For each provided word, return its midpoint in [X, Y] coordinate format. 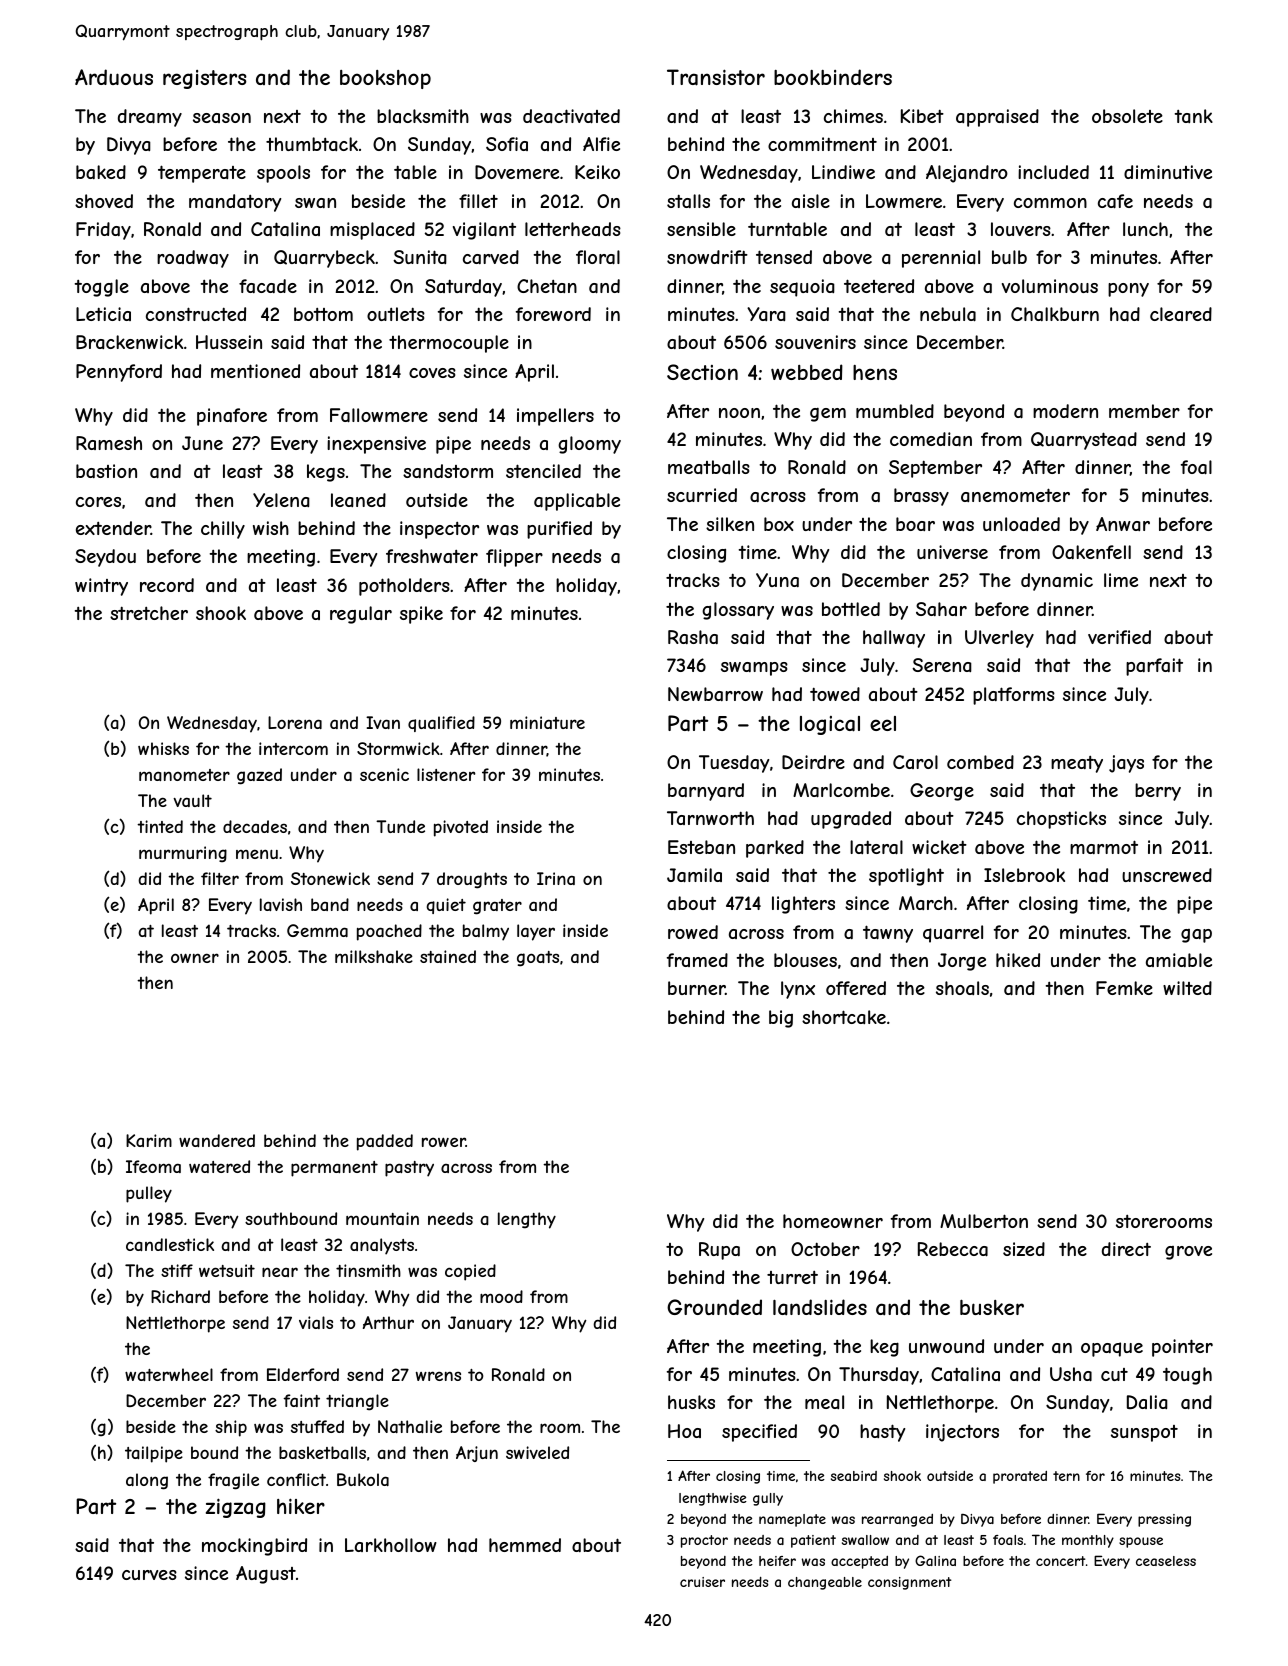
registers [205, 79]
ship [231, 1428]
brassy [921, 497]
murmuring [183, 854]
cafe [1115, 201]
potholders [404, 587]
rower [444, 1142]
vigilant [484, 231]
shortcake [844, 1017]
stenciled [543, 471]
